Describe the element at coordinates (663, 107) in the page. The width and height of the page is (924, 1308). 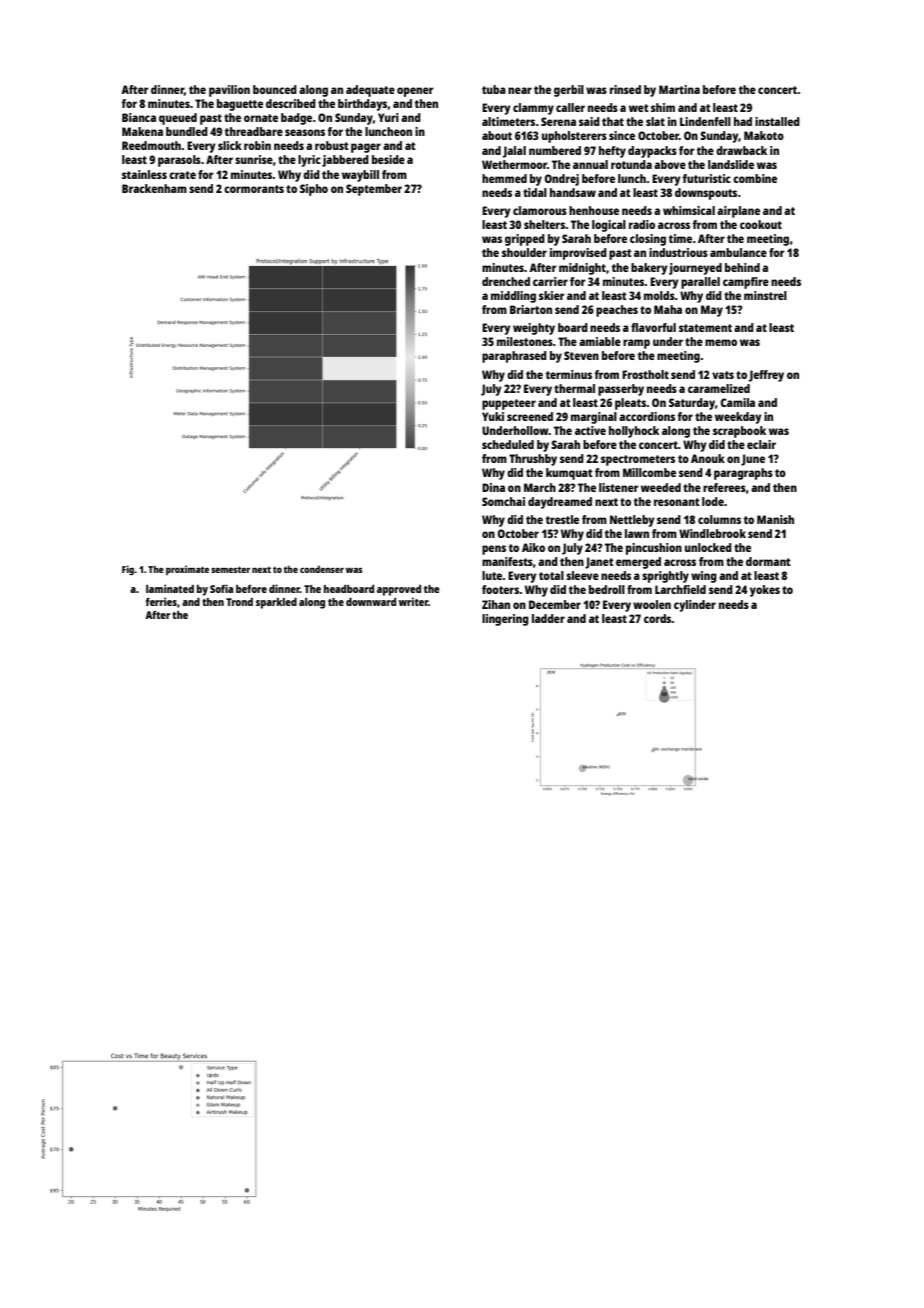
I see `shim` at that location.
